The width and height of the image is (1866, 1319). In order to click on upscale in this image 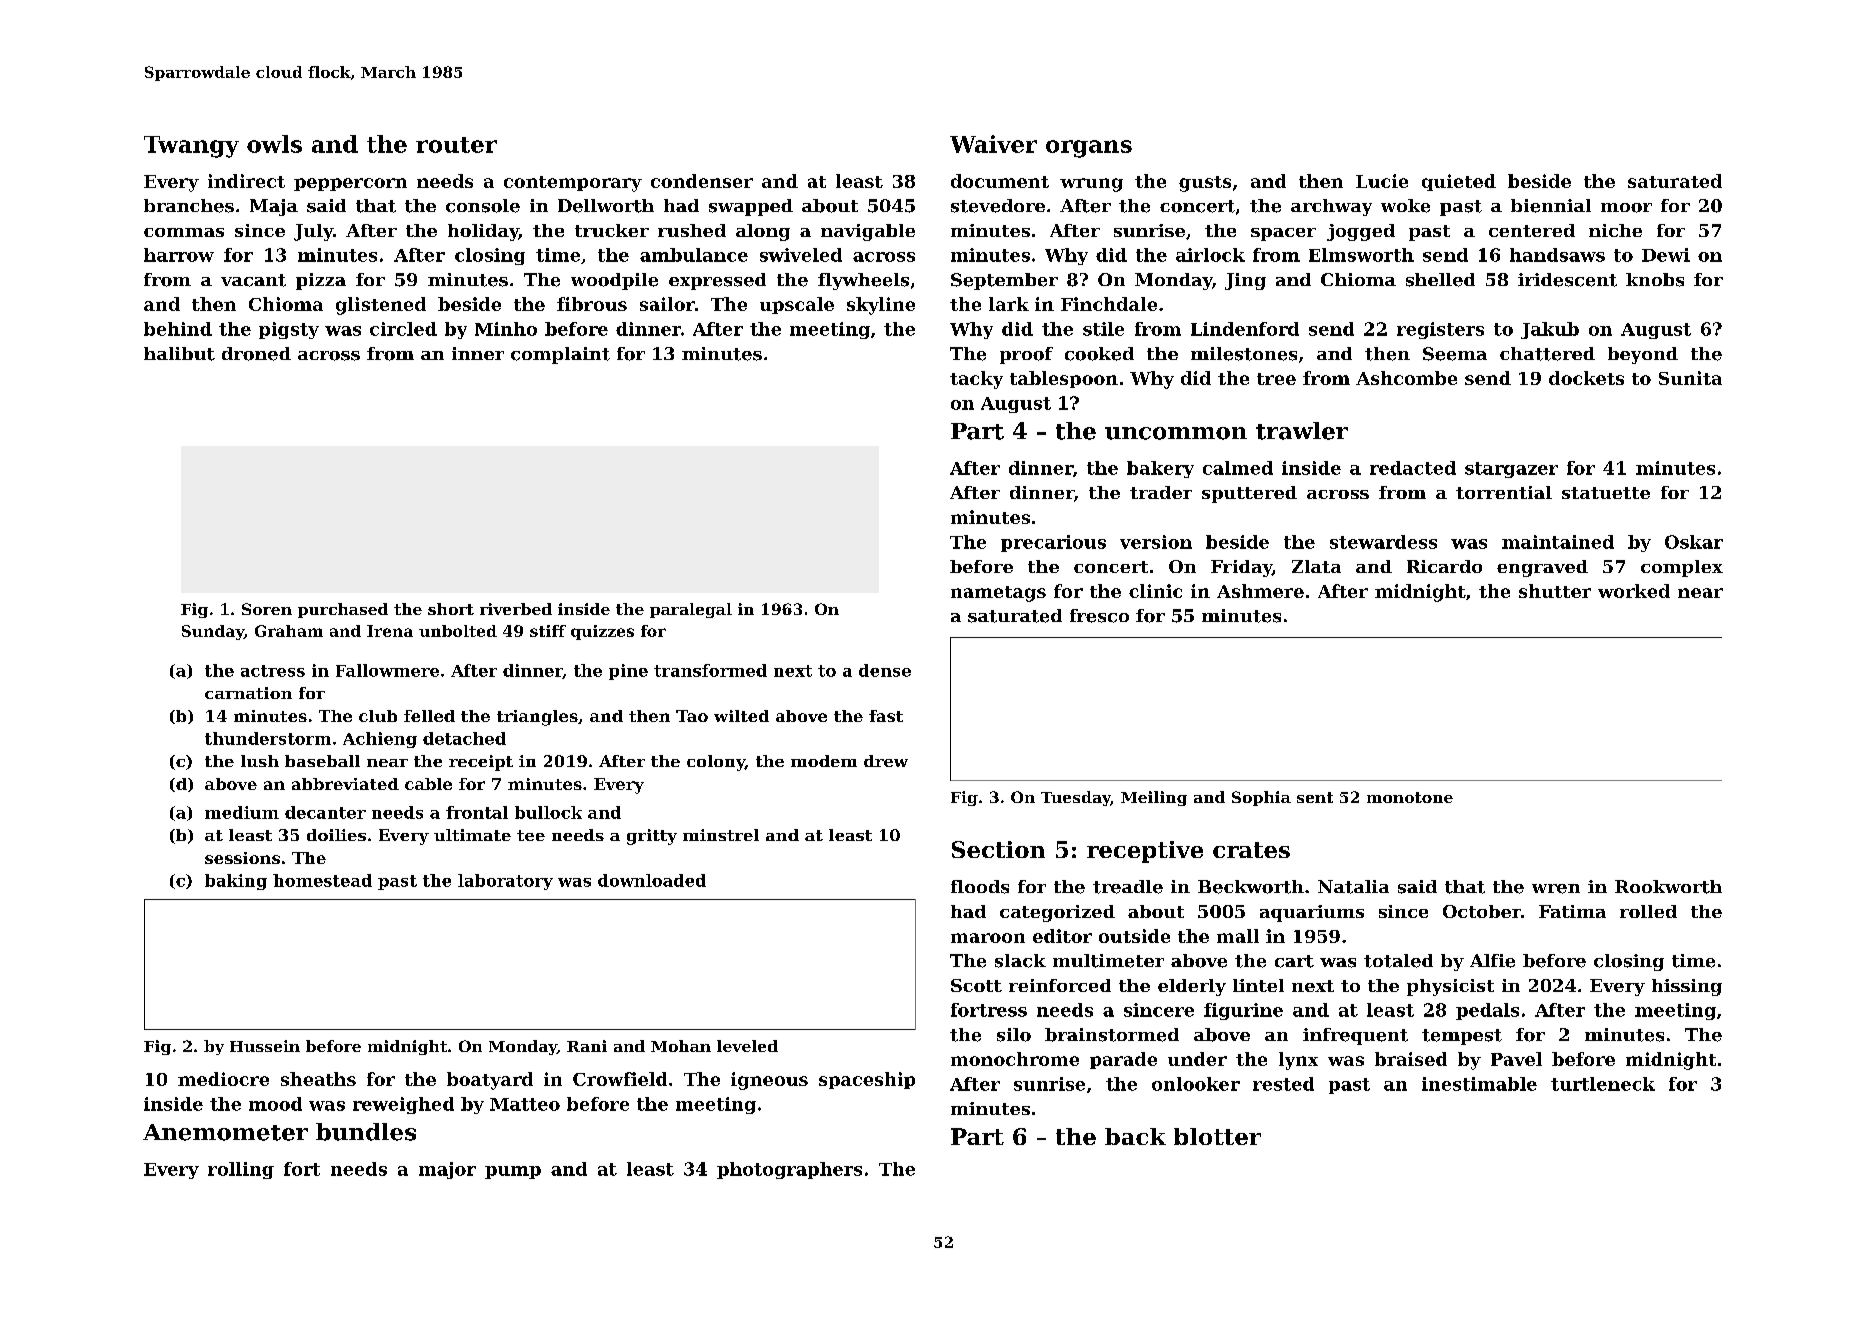, I will do `click(797, 305)`.
